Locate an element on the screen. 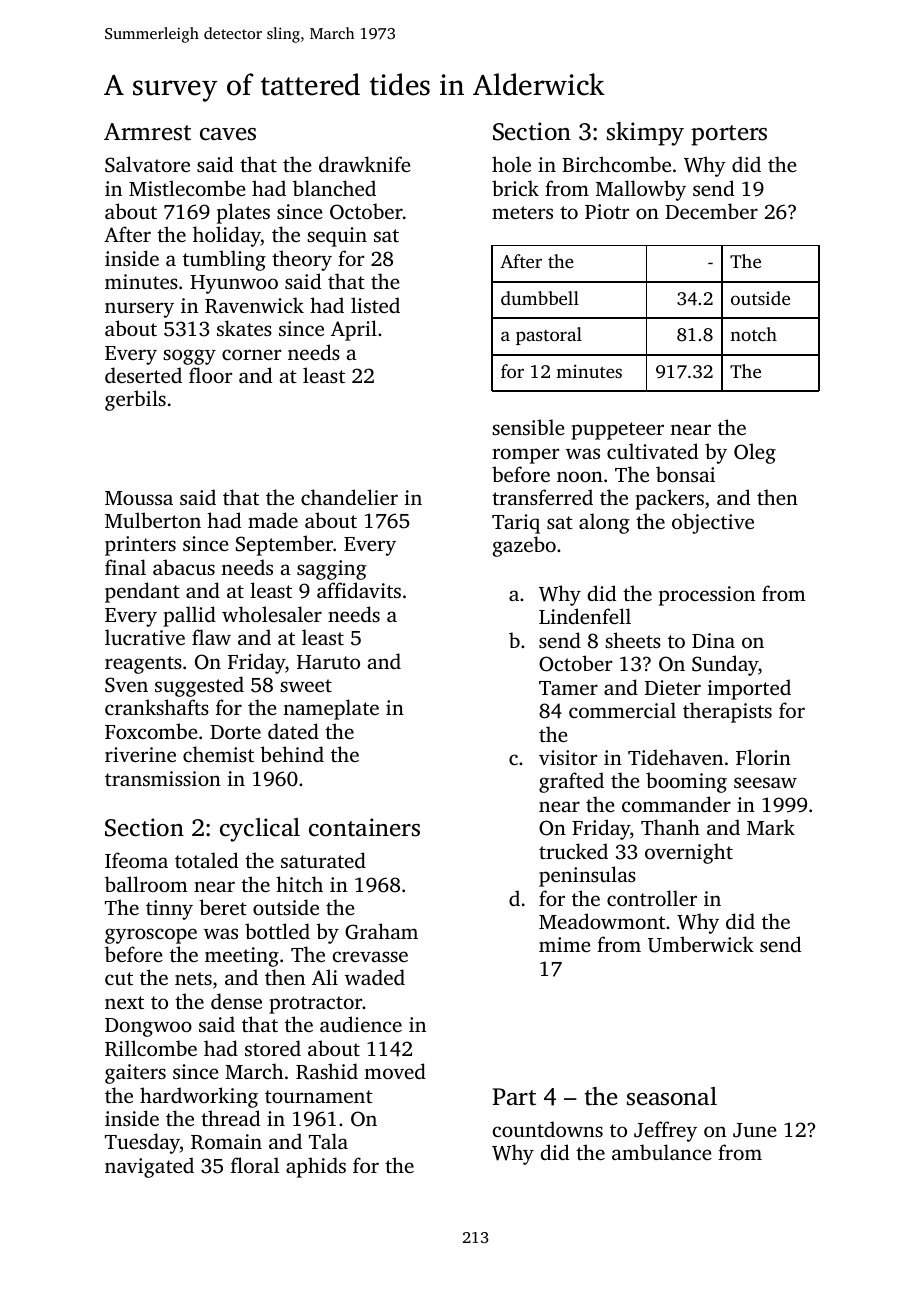 The image size is (924, 1311). skimpy is located at coordinates (645, 134).
